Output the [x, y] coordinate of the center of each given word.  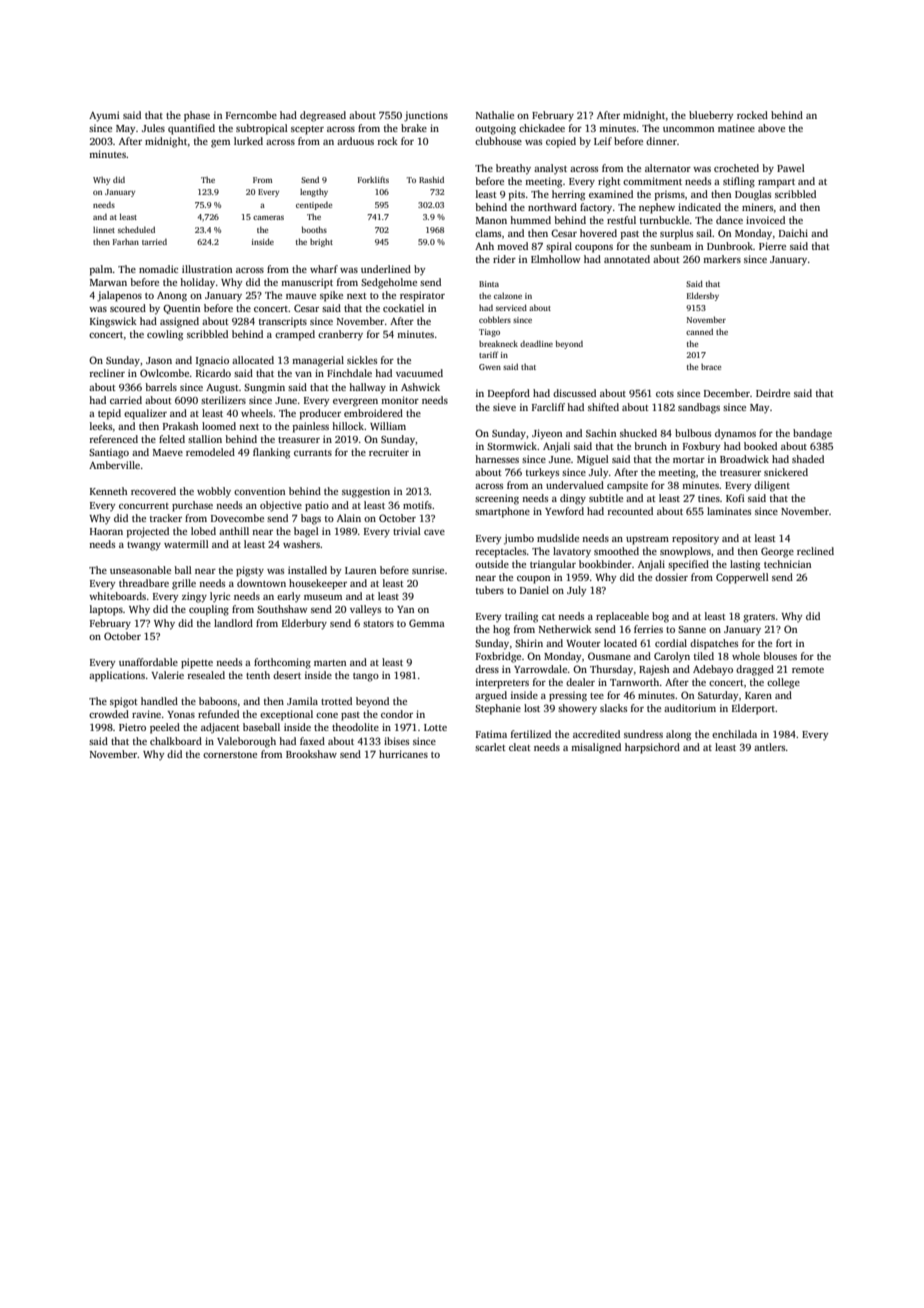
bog [660, 617]
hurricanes [403, 754]
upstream [647, 540]
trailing [521, 617]
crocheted [736, 168]
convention [259, 491]
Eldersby [703, 296]
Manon [491, 220]
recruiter [389, 452]
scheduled [136, 229]
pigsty [250, 571]
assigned [179, 322]
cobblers [495, 319]
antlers [769, 747]
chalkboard [176, 741]
